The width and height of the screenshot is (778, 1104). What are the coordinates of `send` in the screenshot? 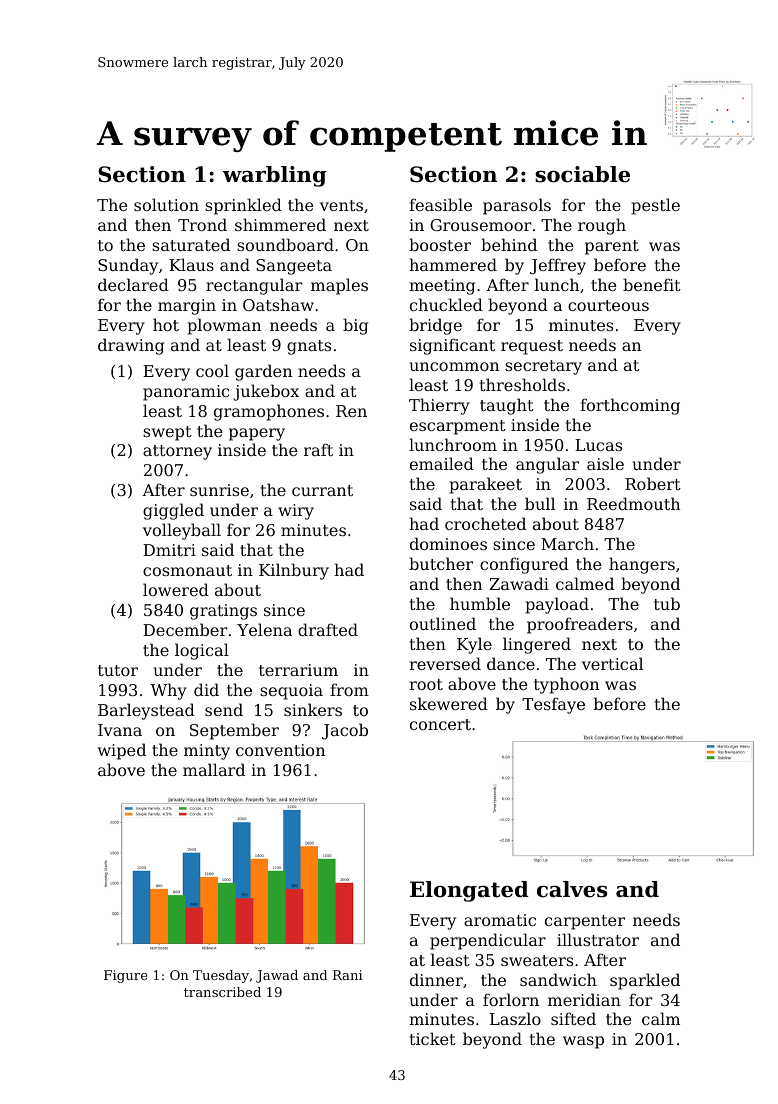 It's located at (224, 709).
